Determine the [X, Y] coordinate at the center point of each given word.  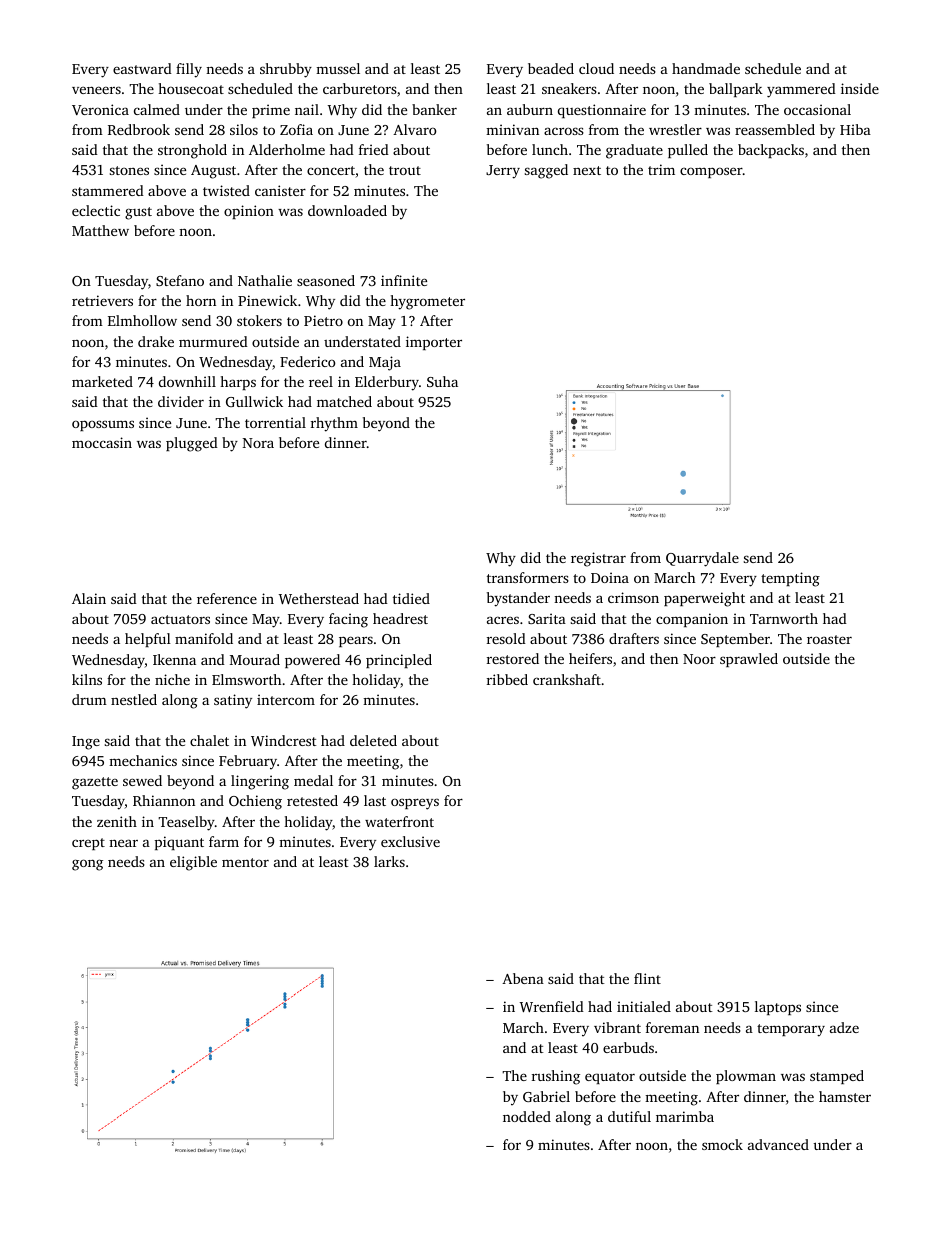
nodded [527, 1116]
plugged [192, 444]
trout [405, 170]
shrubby [286, 70]
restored [513, 658]
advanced [778, 1144]
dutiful [629, 1116]
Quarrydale [702, 559]
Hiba [855, 129]
